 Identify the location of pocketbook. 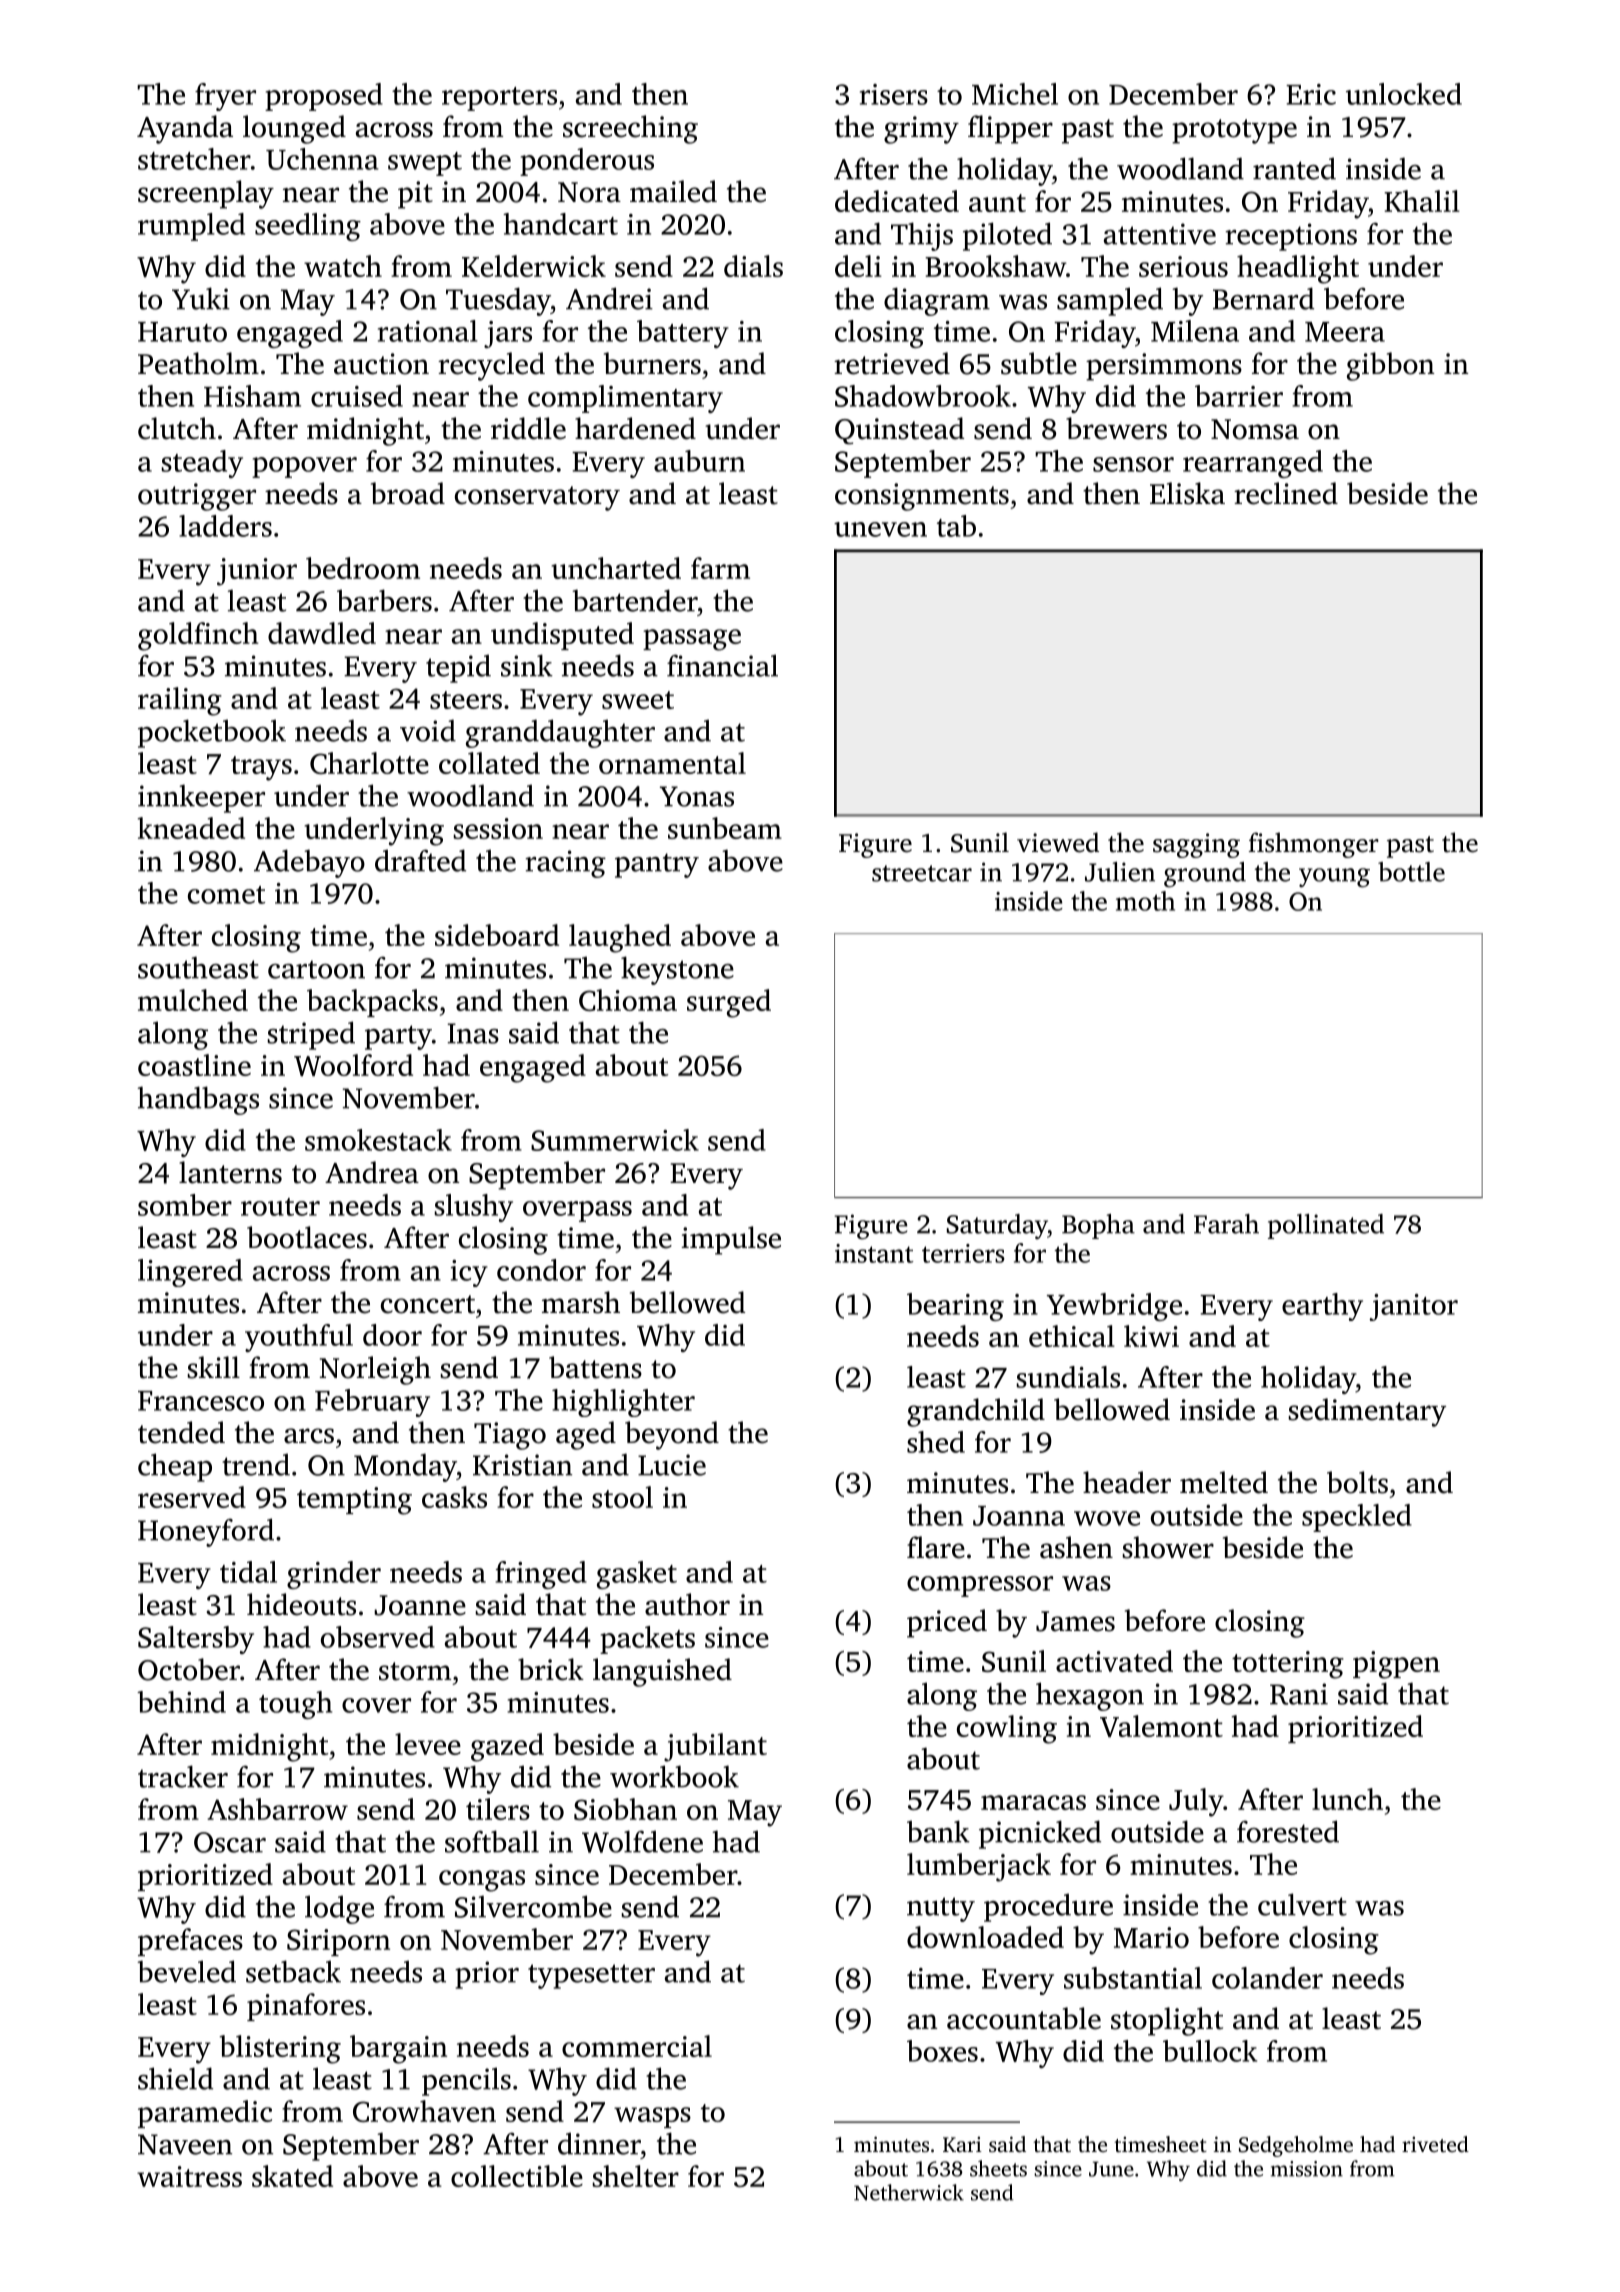
(212, 733).
